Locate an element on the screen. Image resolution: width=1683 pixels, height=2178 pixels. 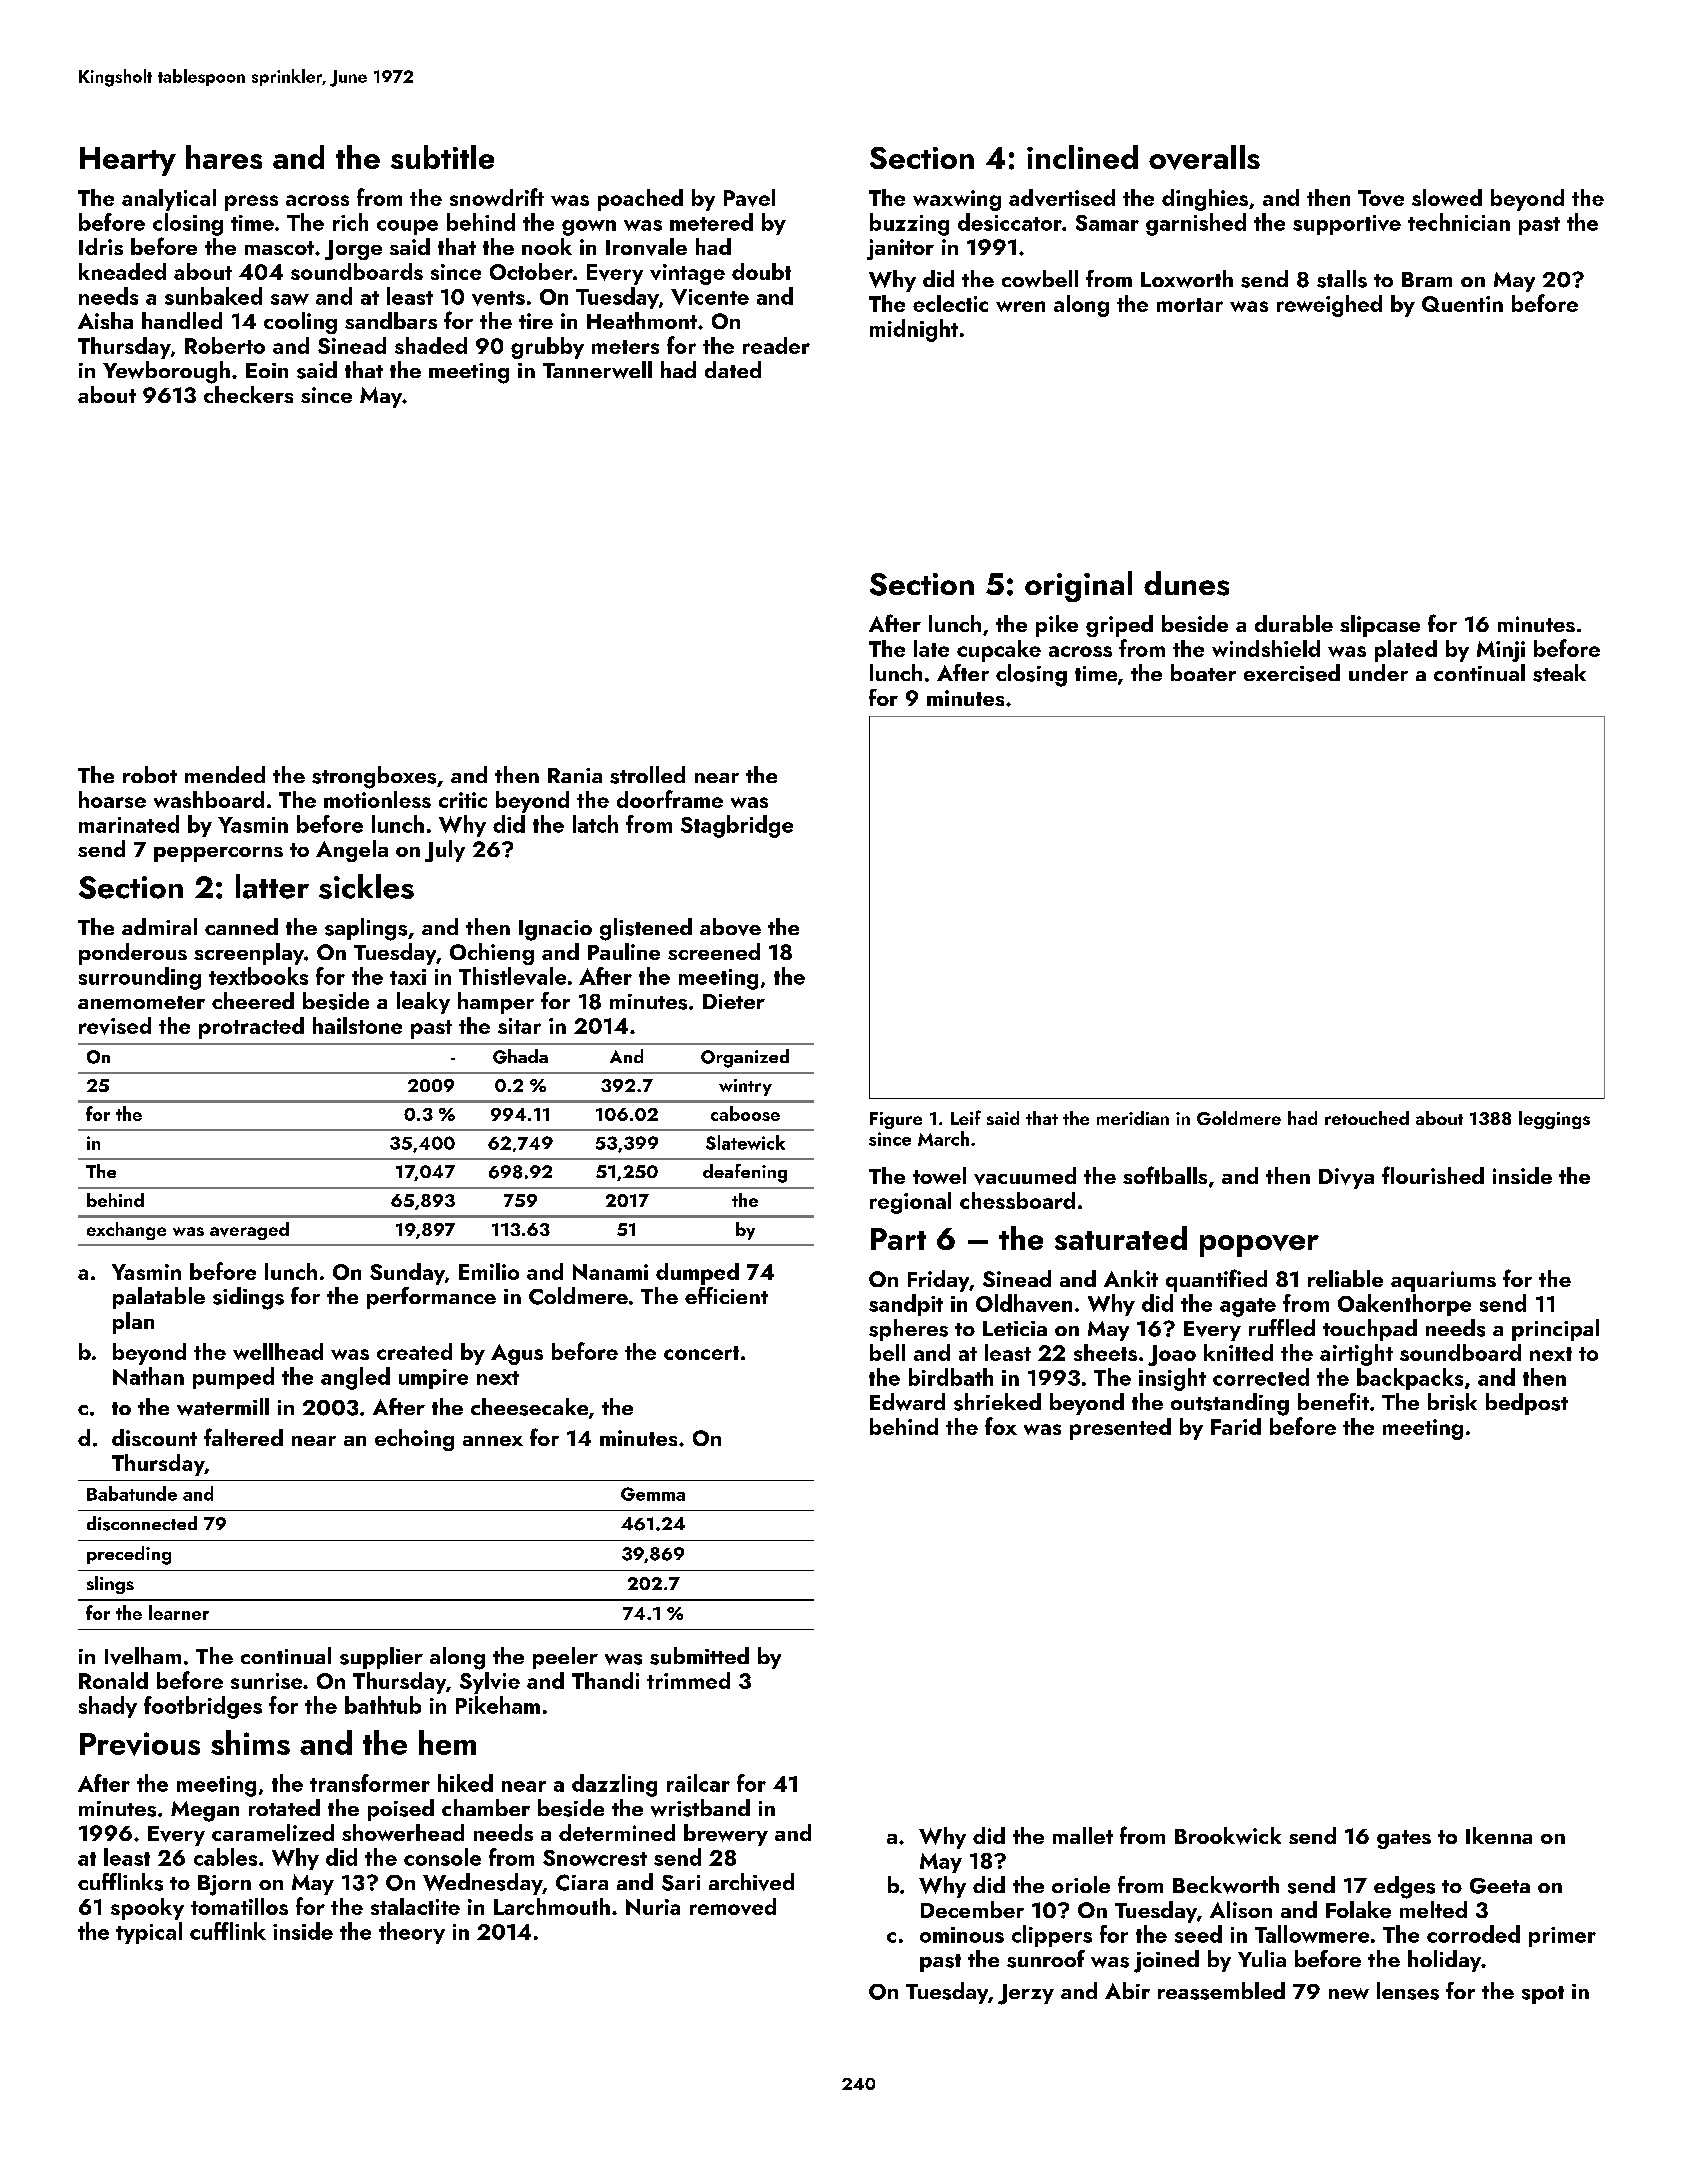
plan is located at coordinates (133, 1323).
